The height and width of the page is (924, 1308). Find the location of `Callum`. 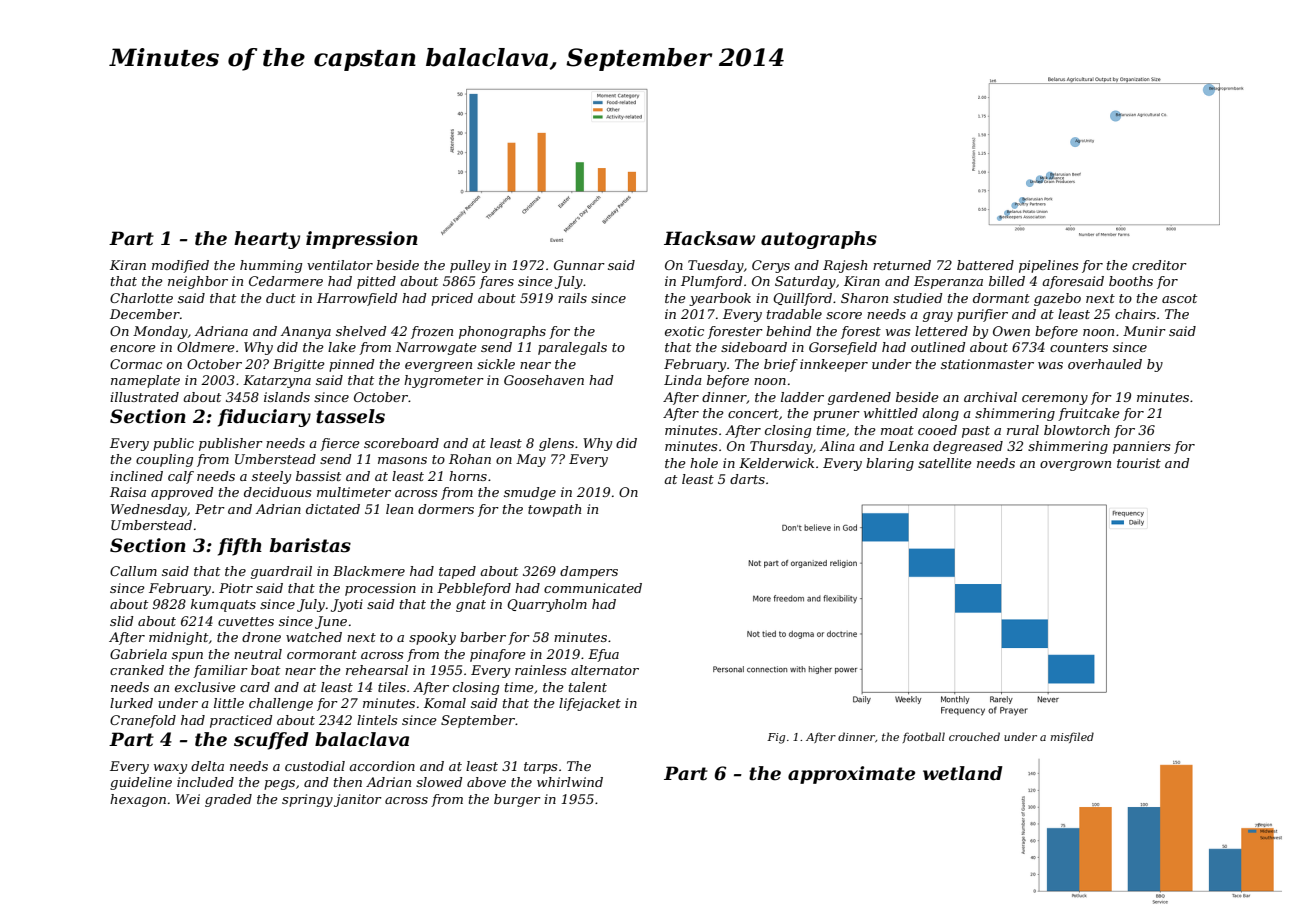

Callum is located at coordinates (133, 571).
